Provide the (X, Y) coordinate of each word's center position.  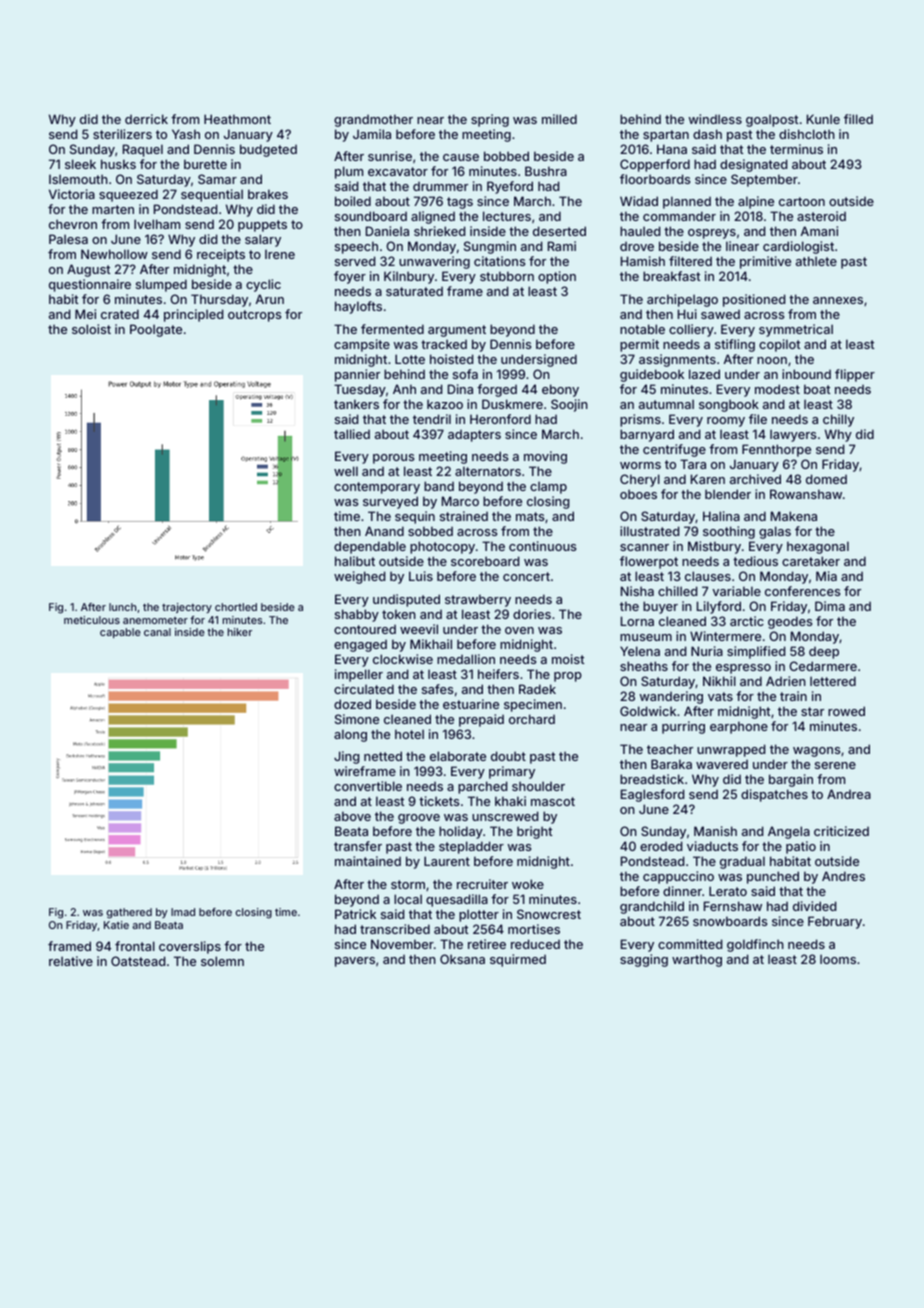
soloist (91, 329)
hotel (409, 734)
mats (530, 516)
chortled (236, 607)
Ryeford (510, 187)
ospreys (712, 234)
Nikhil (719, 681)
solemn (222, 961)
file (758, 419)
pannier (357, 375)
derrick (146, 119)
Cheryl (640, 480)
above (352, 816)
